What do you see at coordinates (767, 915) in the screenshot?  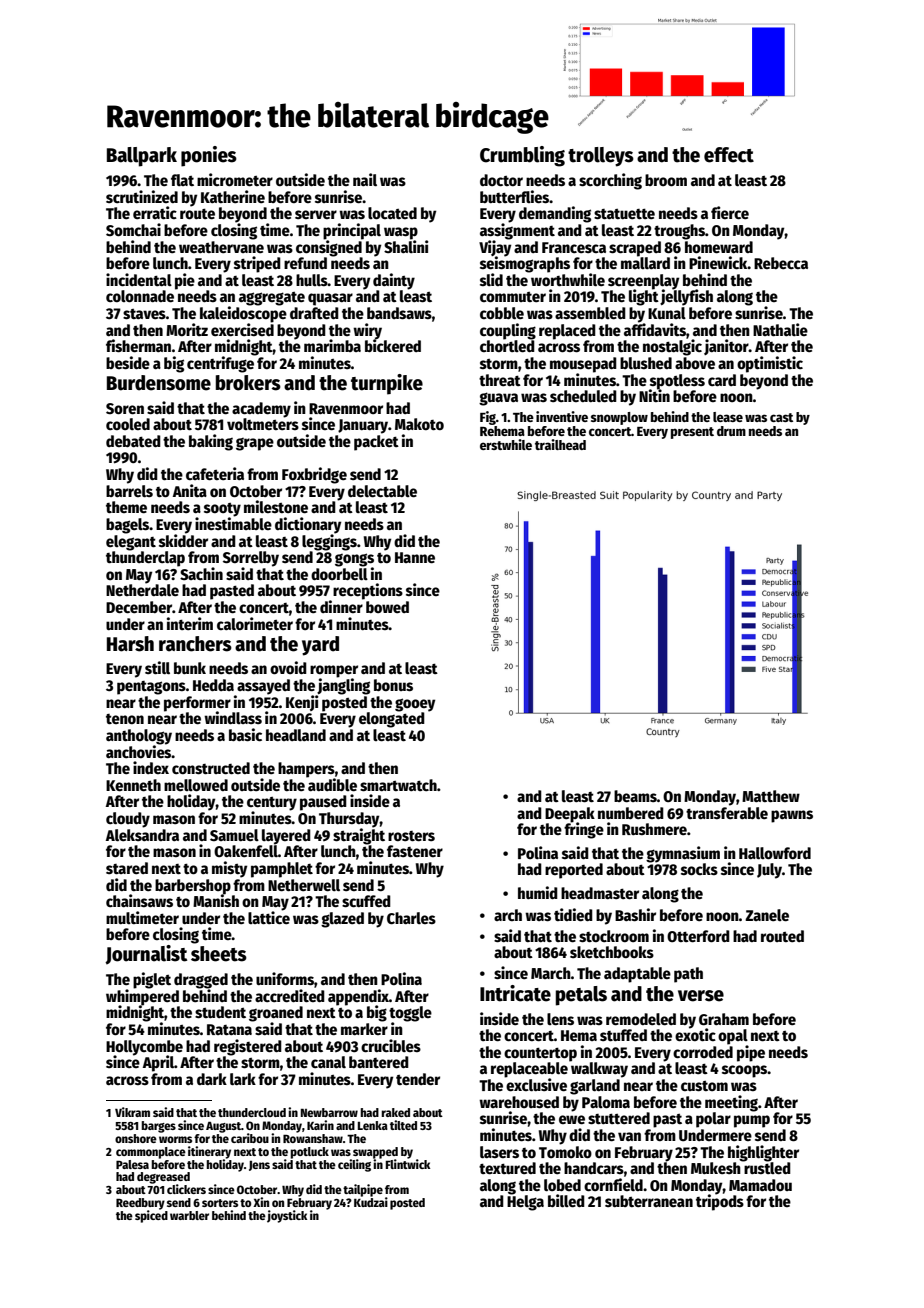 I see `Zanele` at bounding box center [767, 915].
